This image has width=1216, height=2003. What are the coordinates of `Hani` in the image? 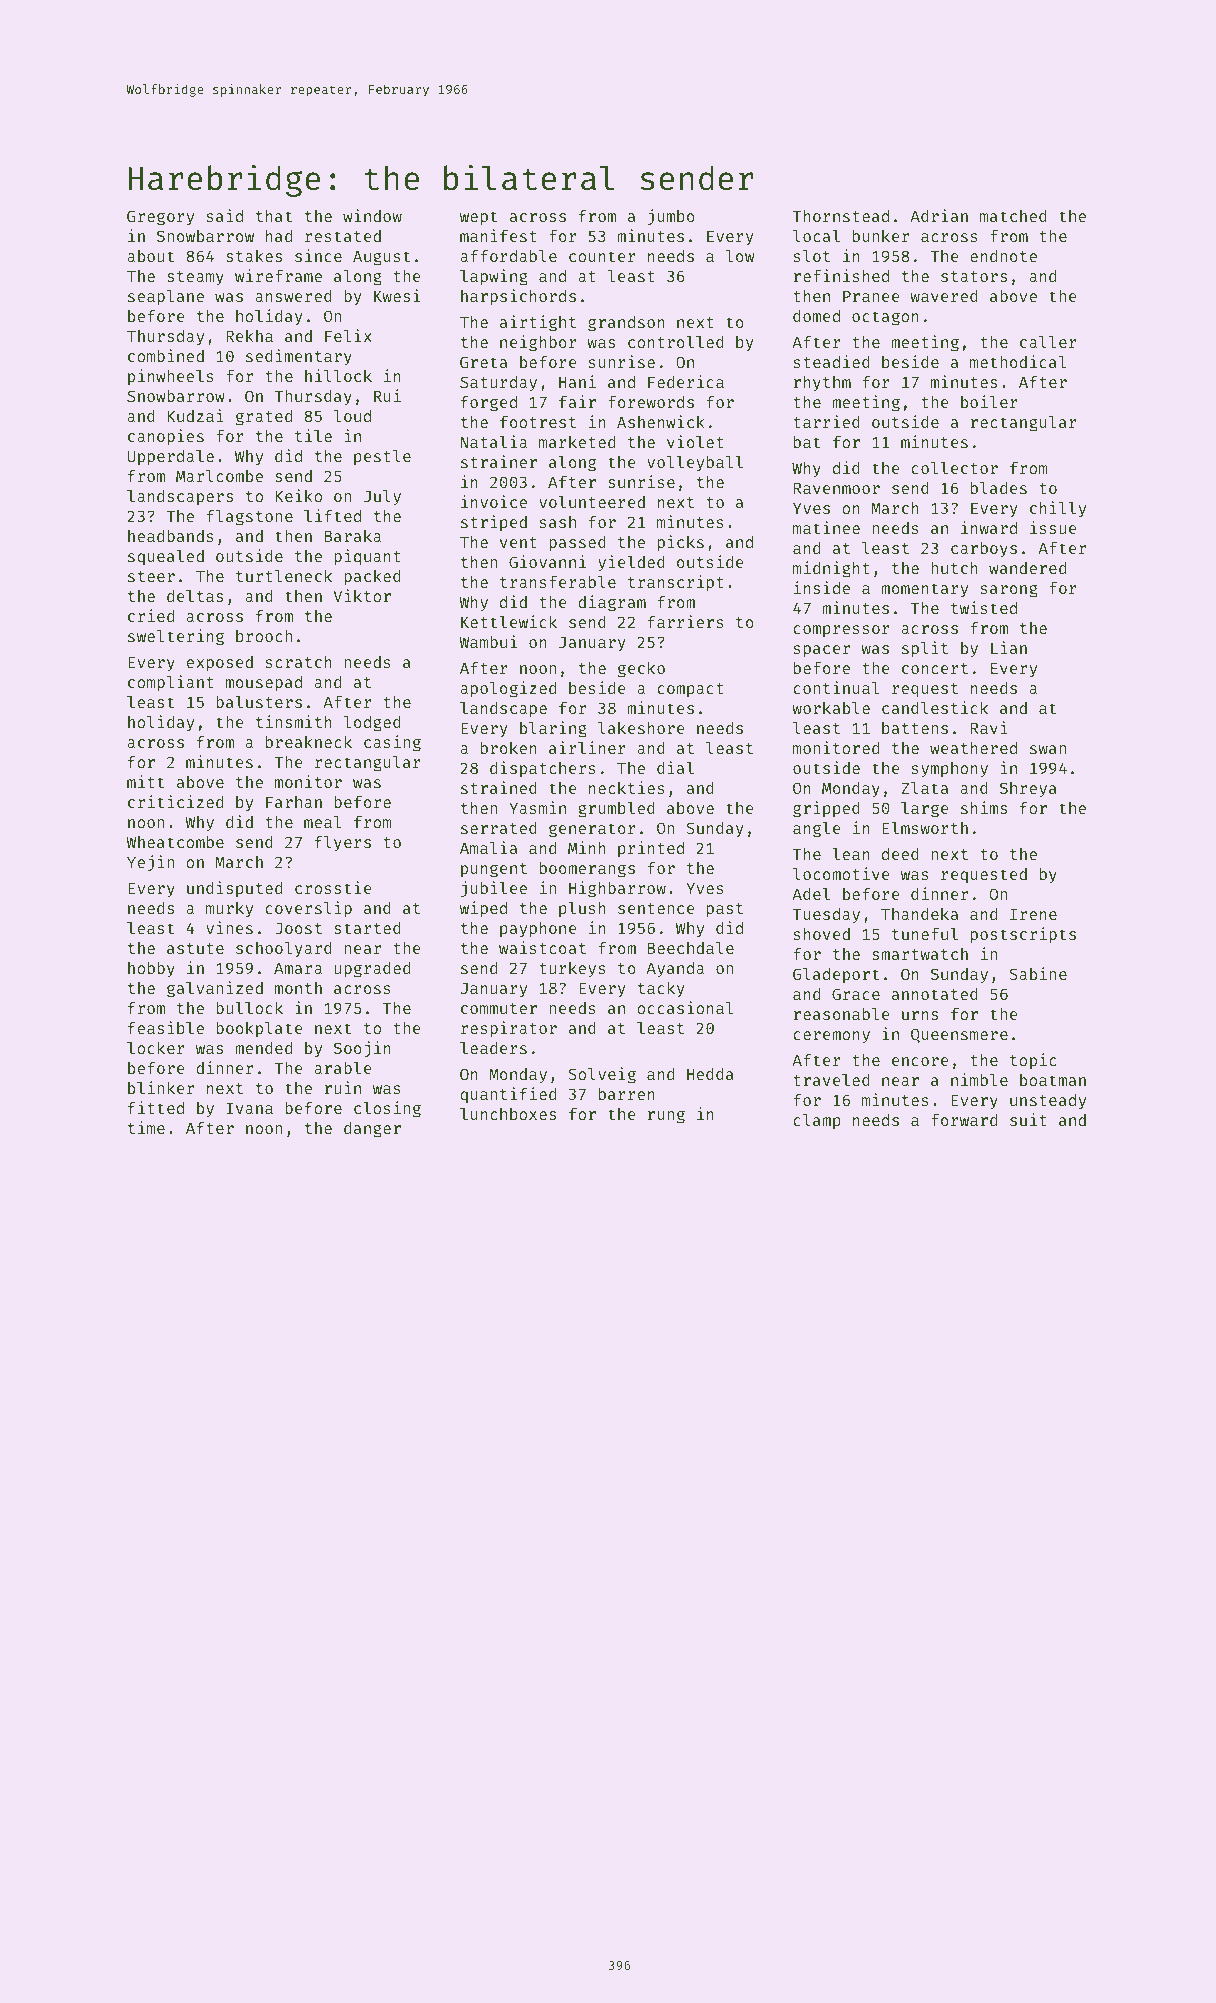 It's located at (577, 381).
